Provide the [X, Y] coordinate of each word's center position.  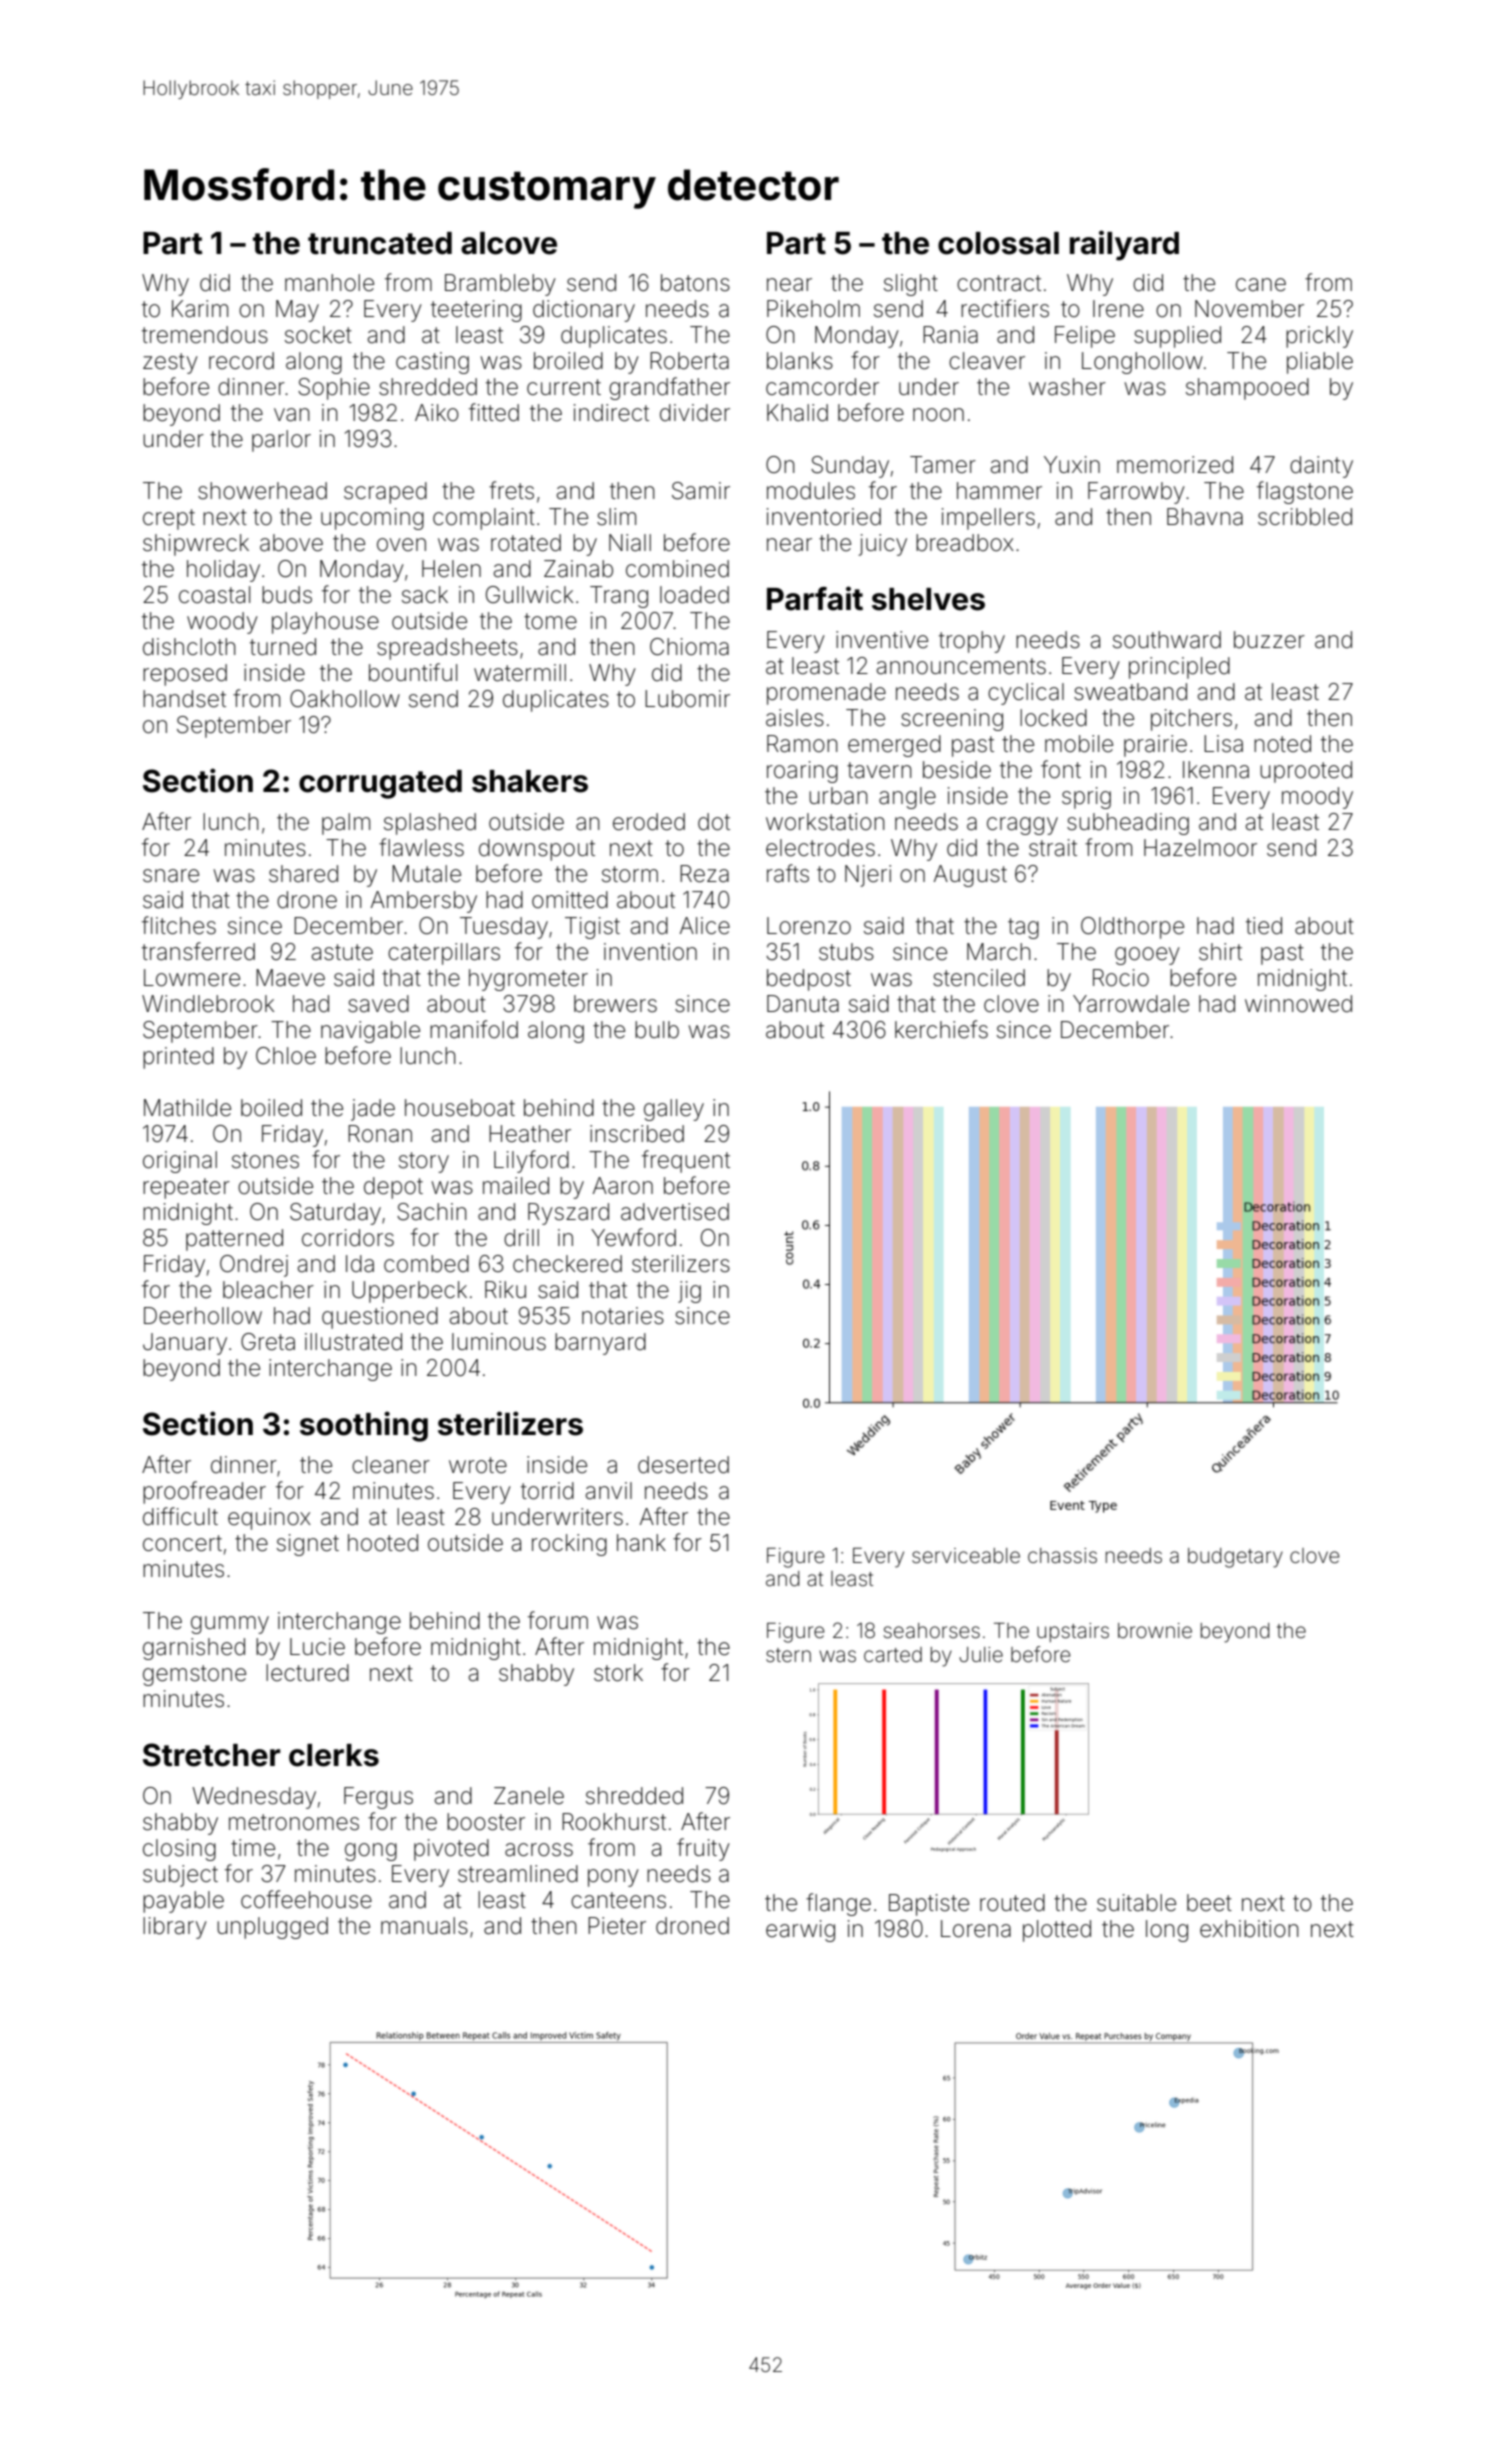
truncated [380, 243]
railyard [1124, 245]
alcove [509, 243]
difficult [180, 1516]
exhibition [1249, 1929]
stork [618, 1673]
